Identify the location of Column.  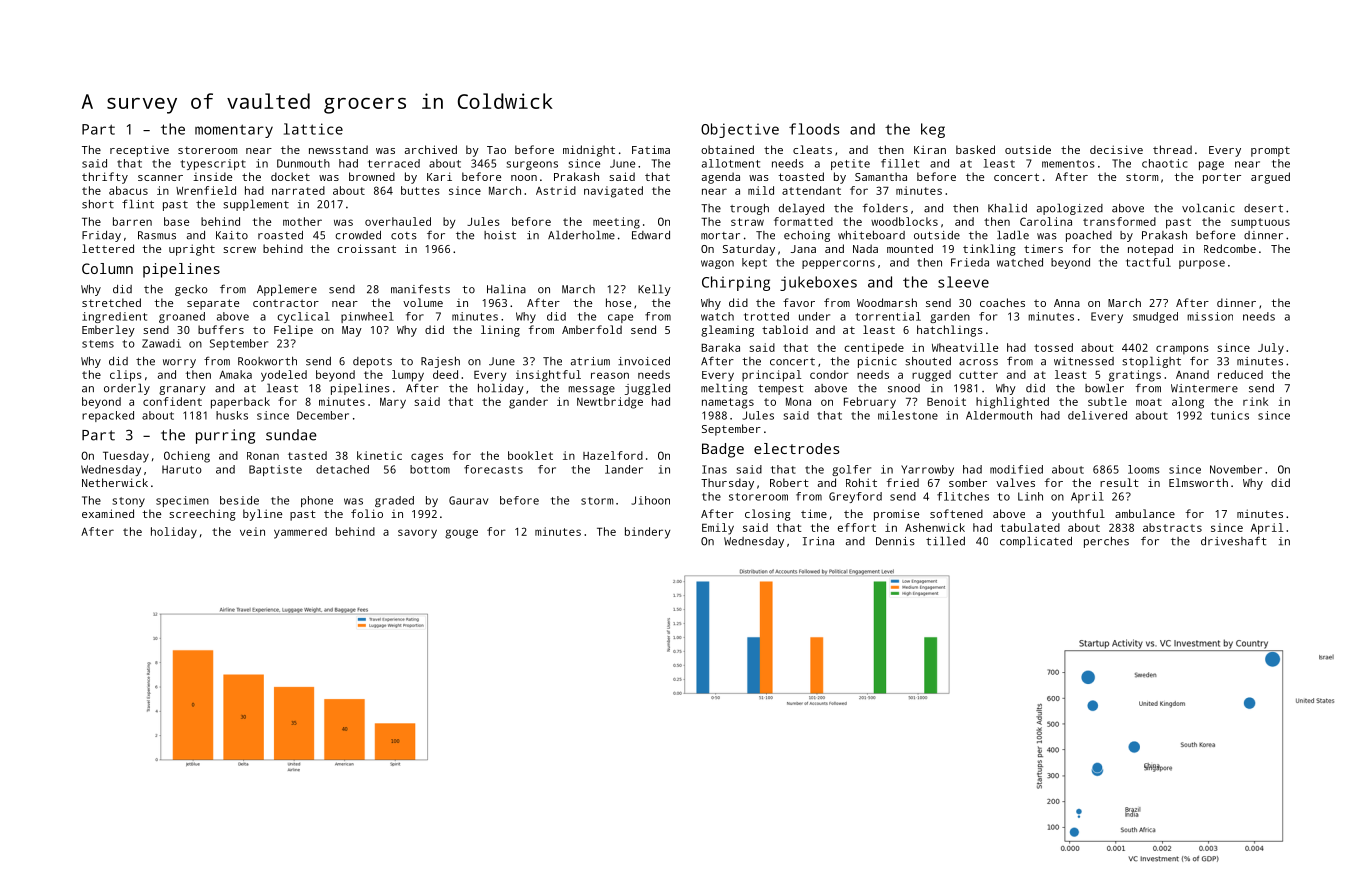
(107, 268).
